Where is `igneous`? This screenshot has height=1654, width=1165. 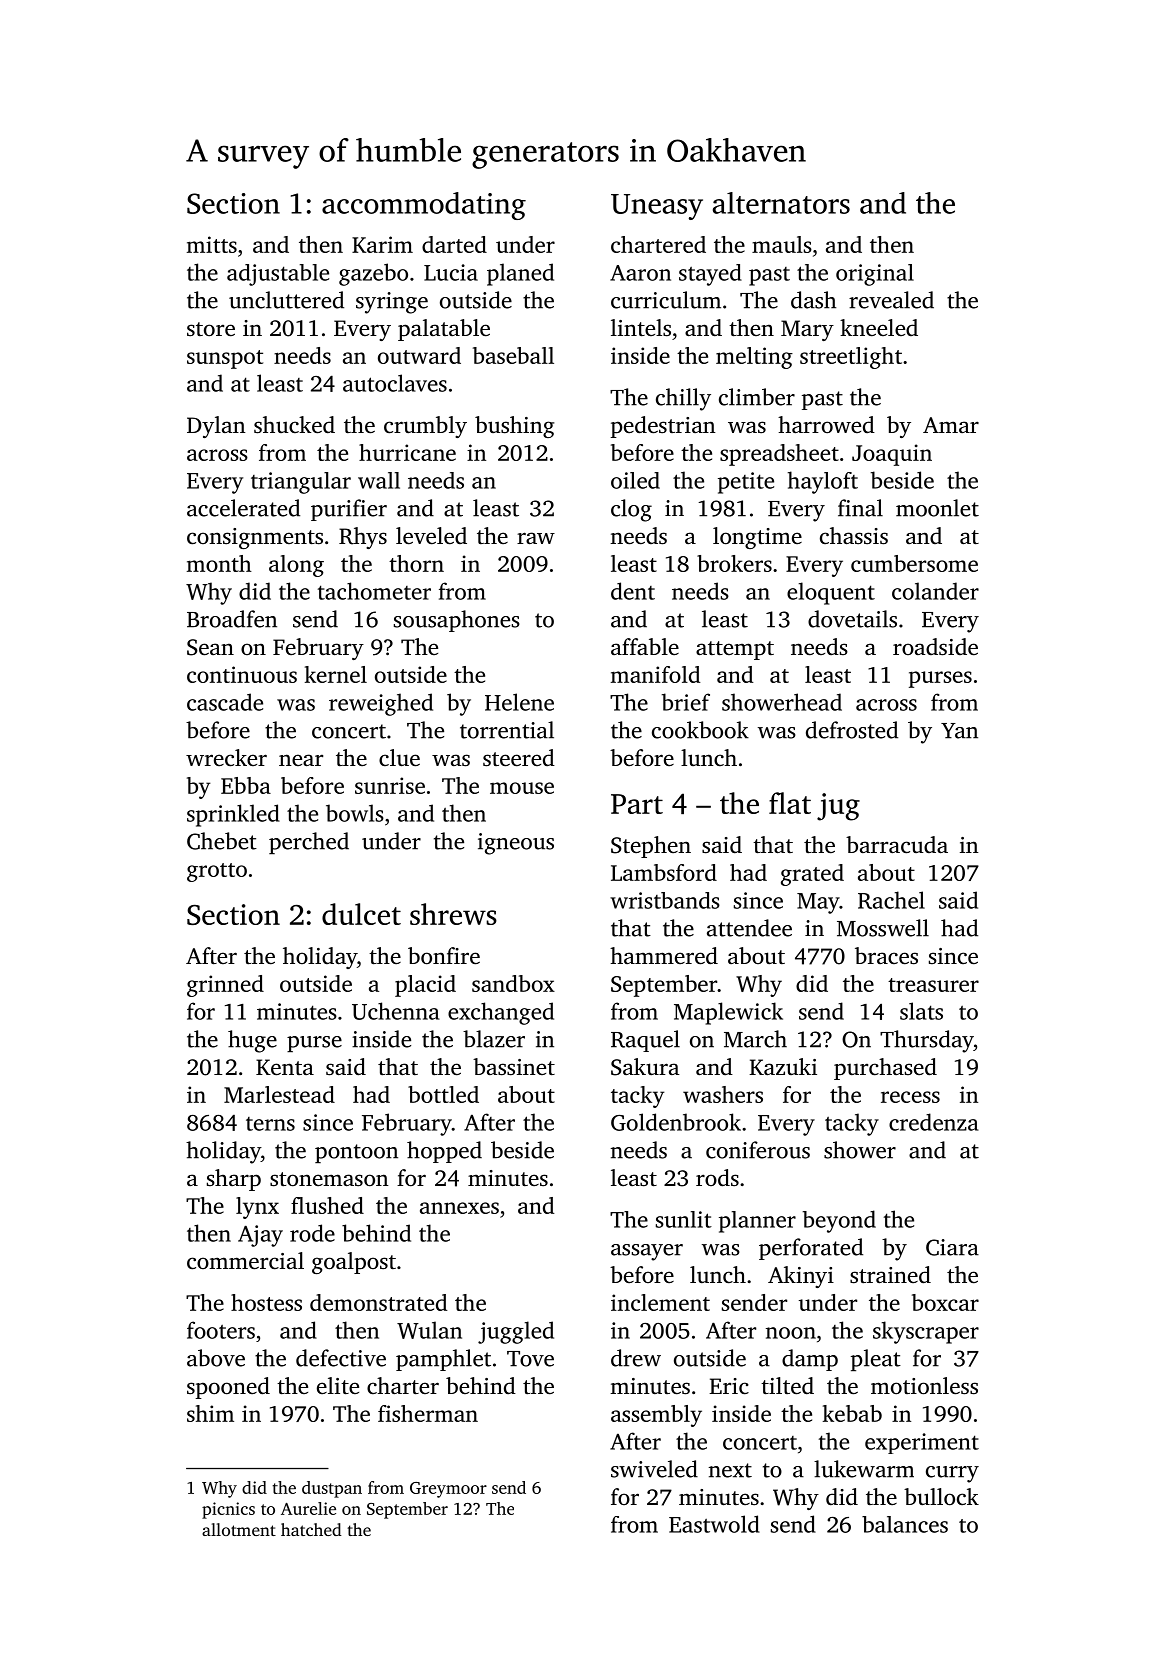
igneous is located at coordinates (516, 844).
